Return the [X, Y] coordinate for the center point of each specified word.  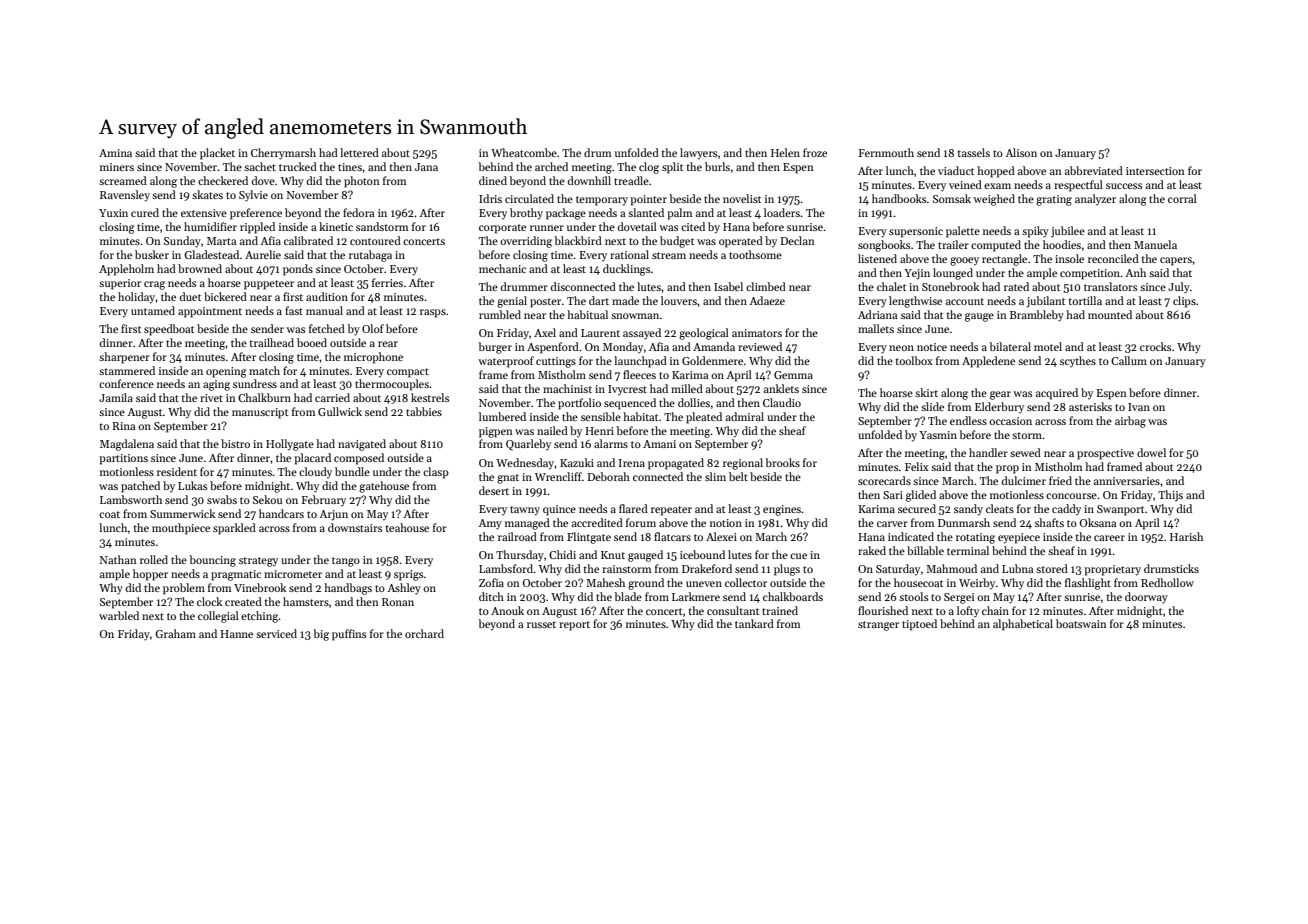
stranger [878, 626]
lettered [359, 152]
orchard [424, 633]
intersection [1155, 171]
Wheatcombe [524, 152]
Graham [175, 633]
